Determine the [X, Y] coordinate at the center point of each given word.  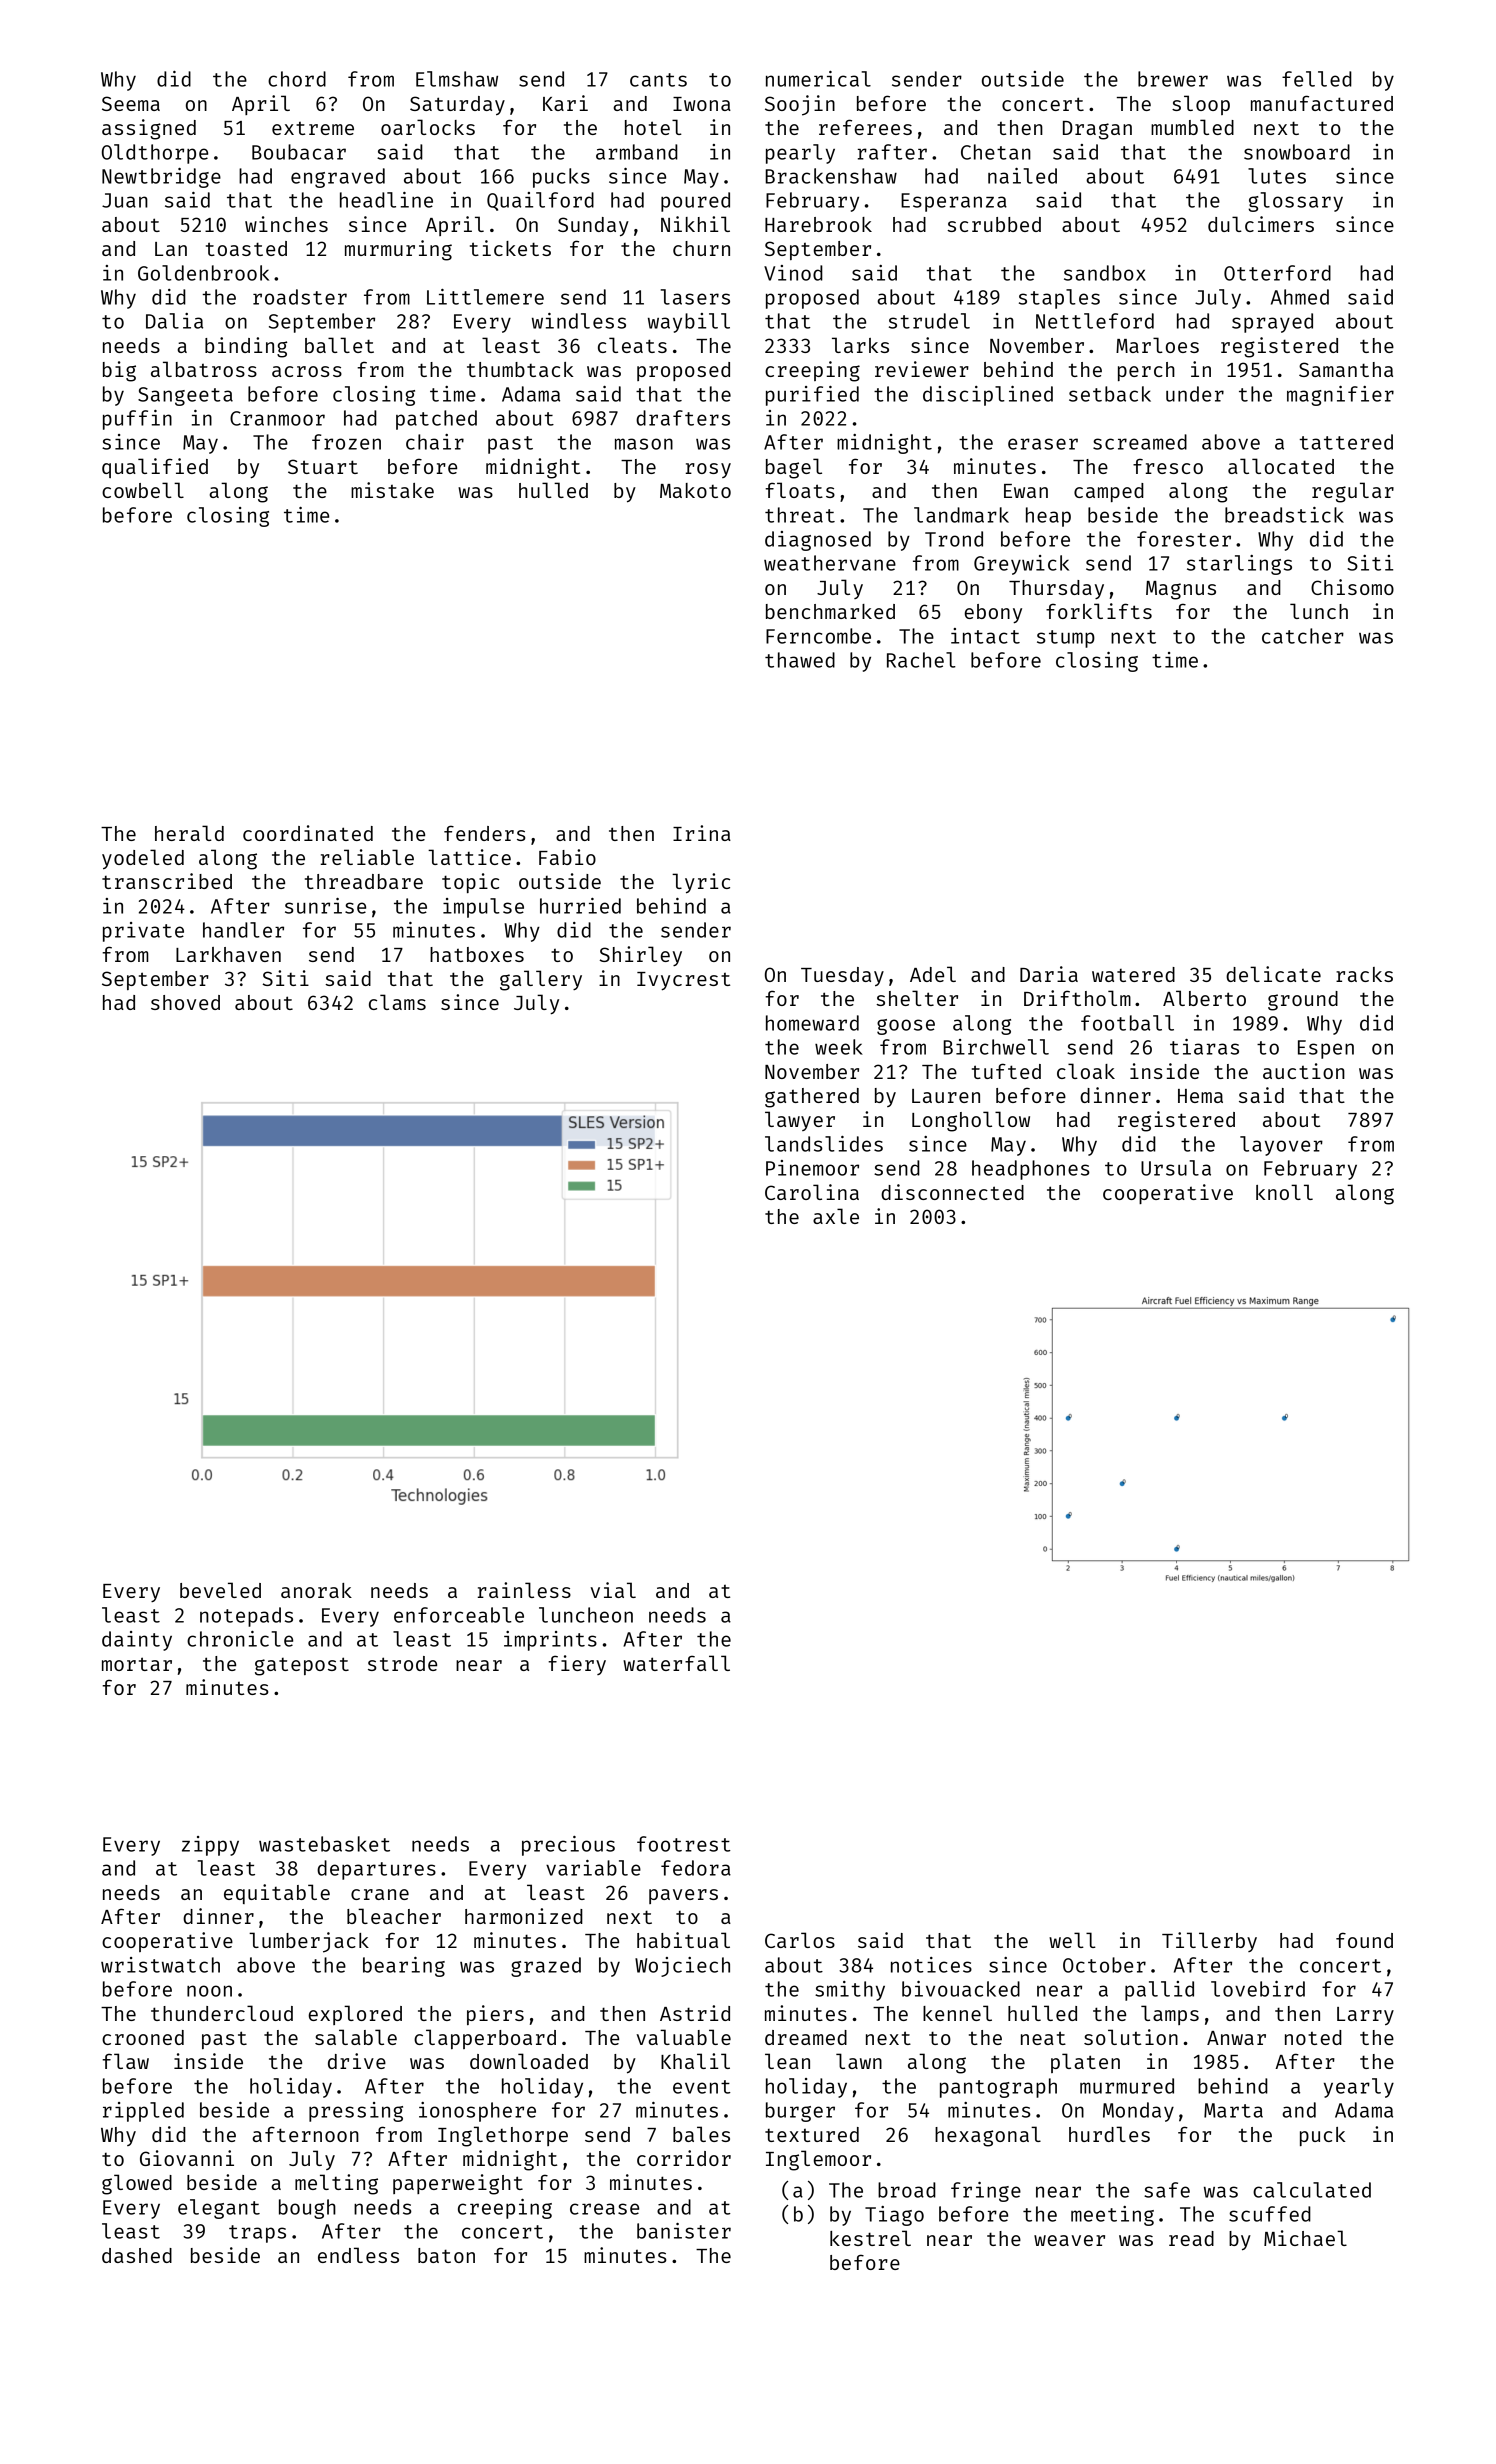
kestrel [870, 2238]
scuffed [1270, 2214]
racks [1364, 974]
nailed [1022, 176]
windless [579, 321]
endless [358, 2255]
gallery [541, 980]
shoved [185, 1002]
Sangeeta [185, 396]
